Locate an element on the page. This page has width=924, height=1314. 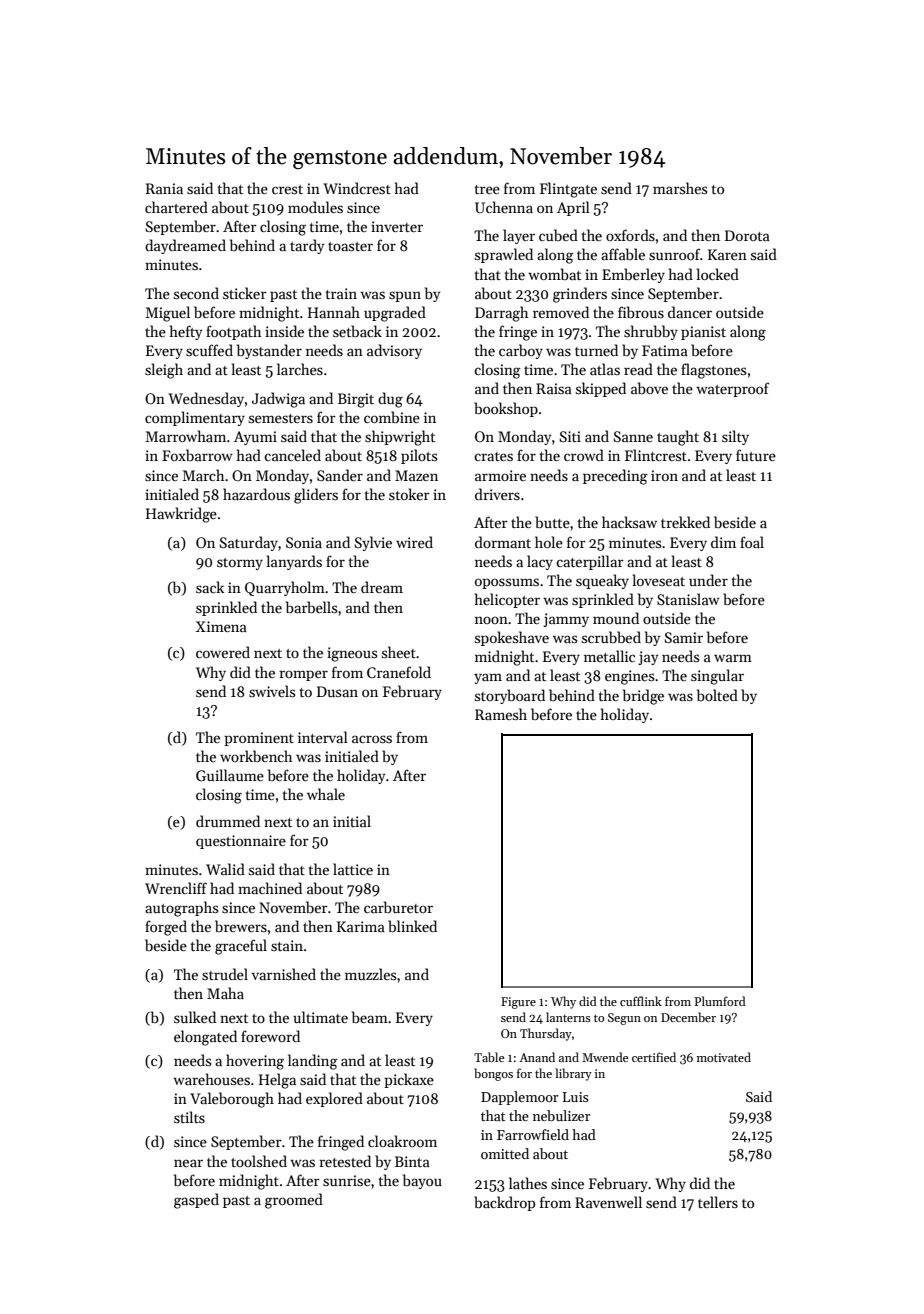
marshes is located at coordinates (680, 188).
